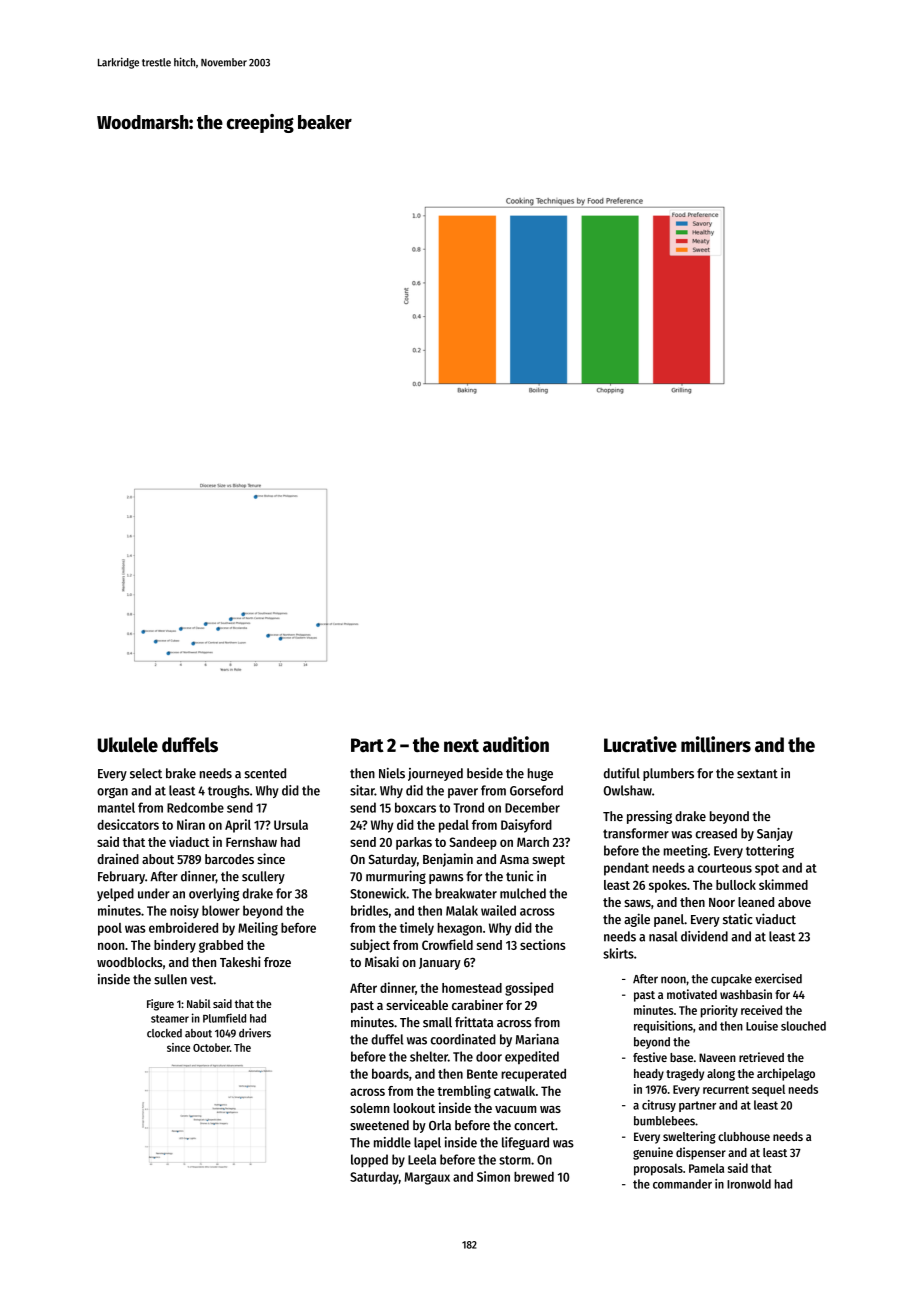  I want to click on bridles, so click(369, 910).
